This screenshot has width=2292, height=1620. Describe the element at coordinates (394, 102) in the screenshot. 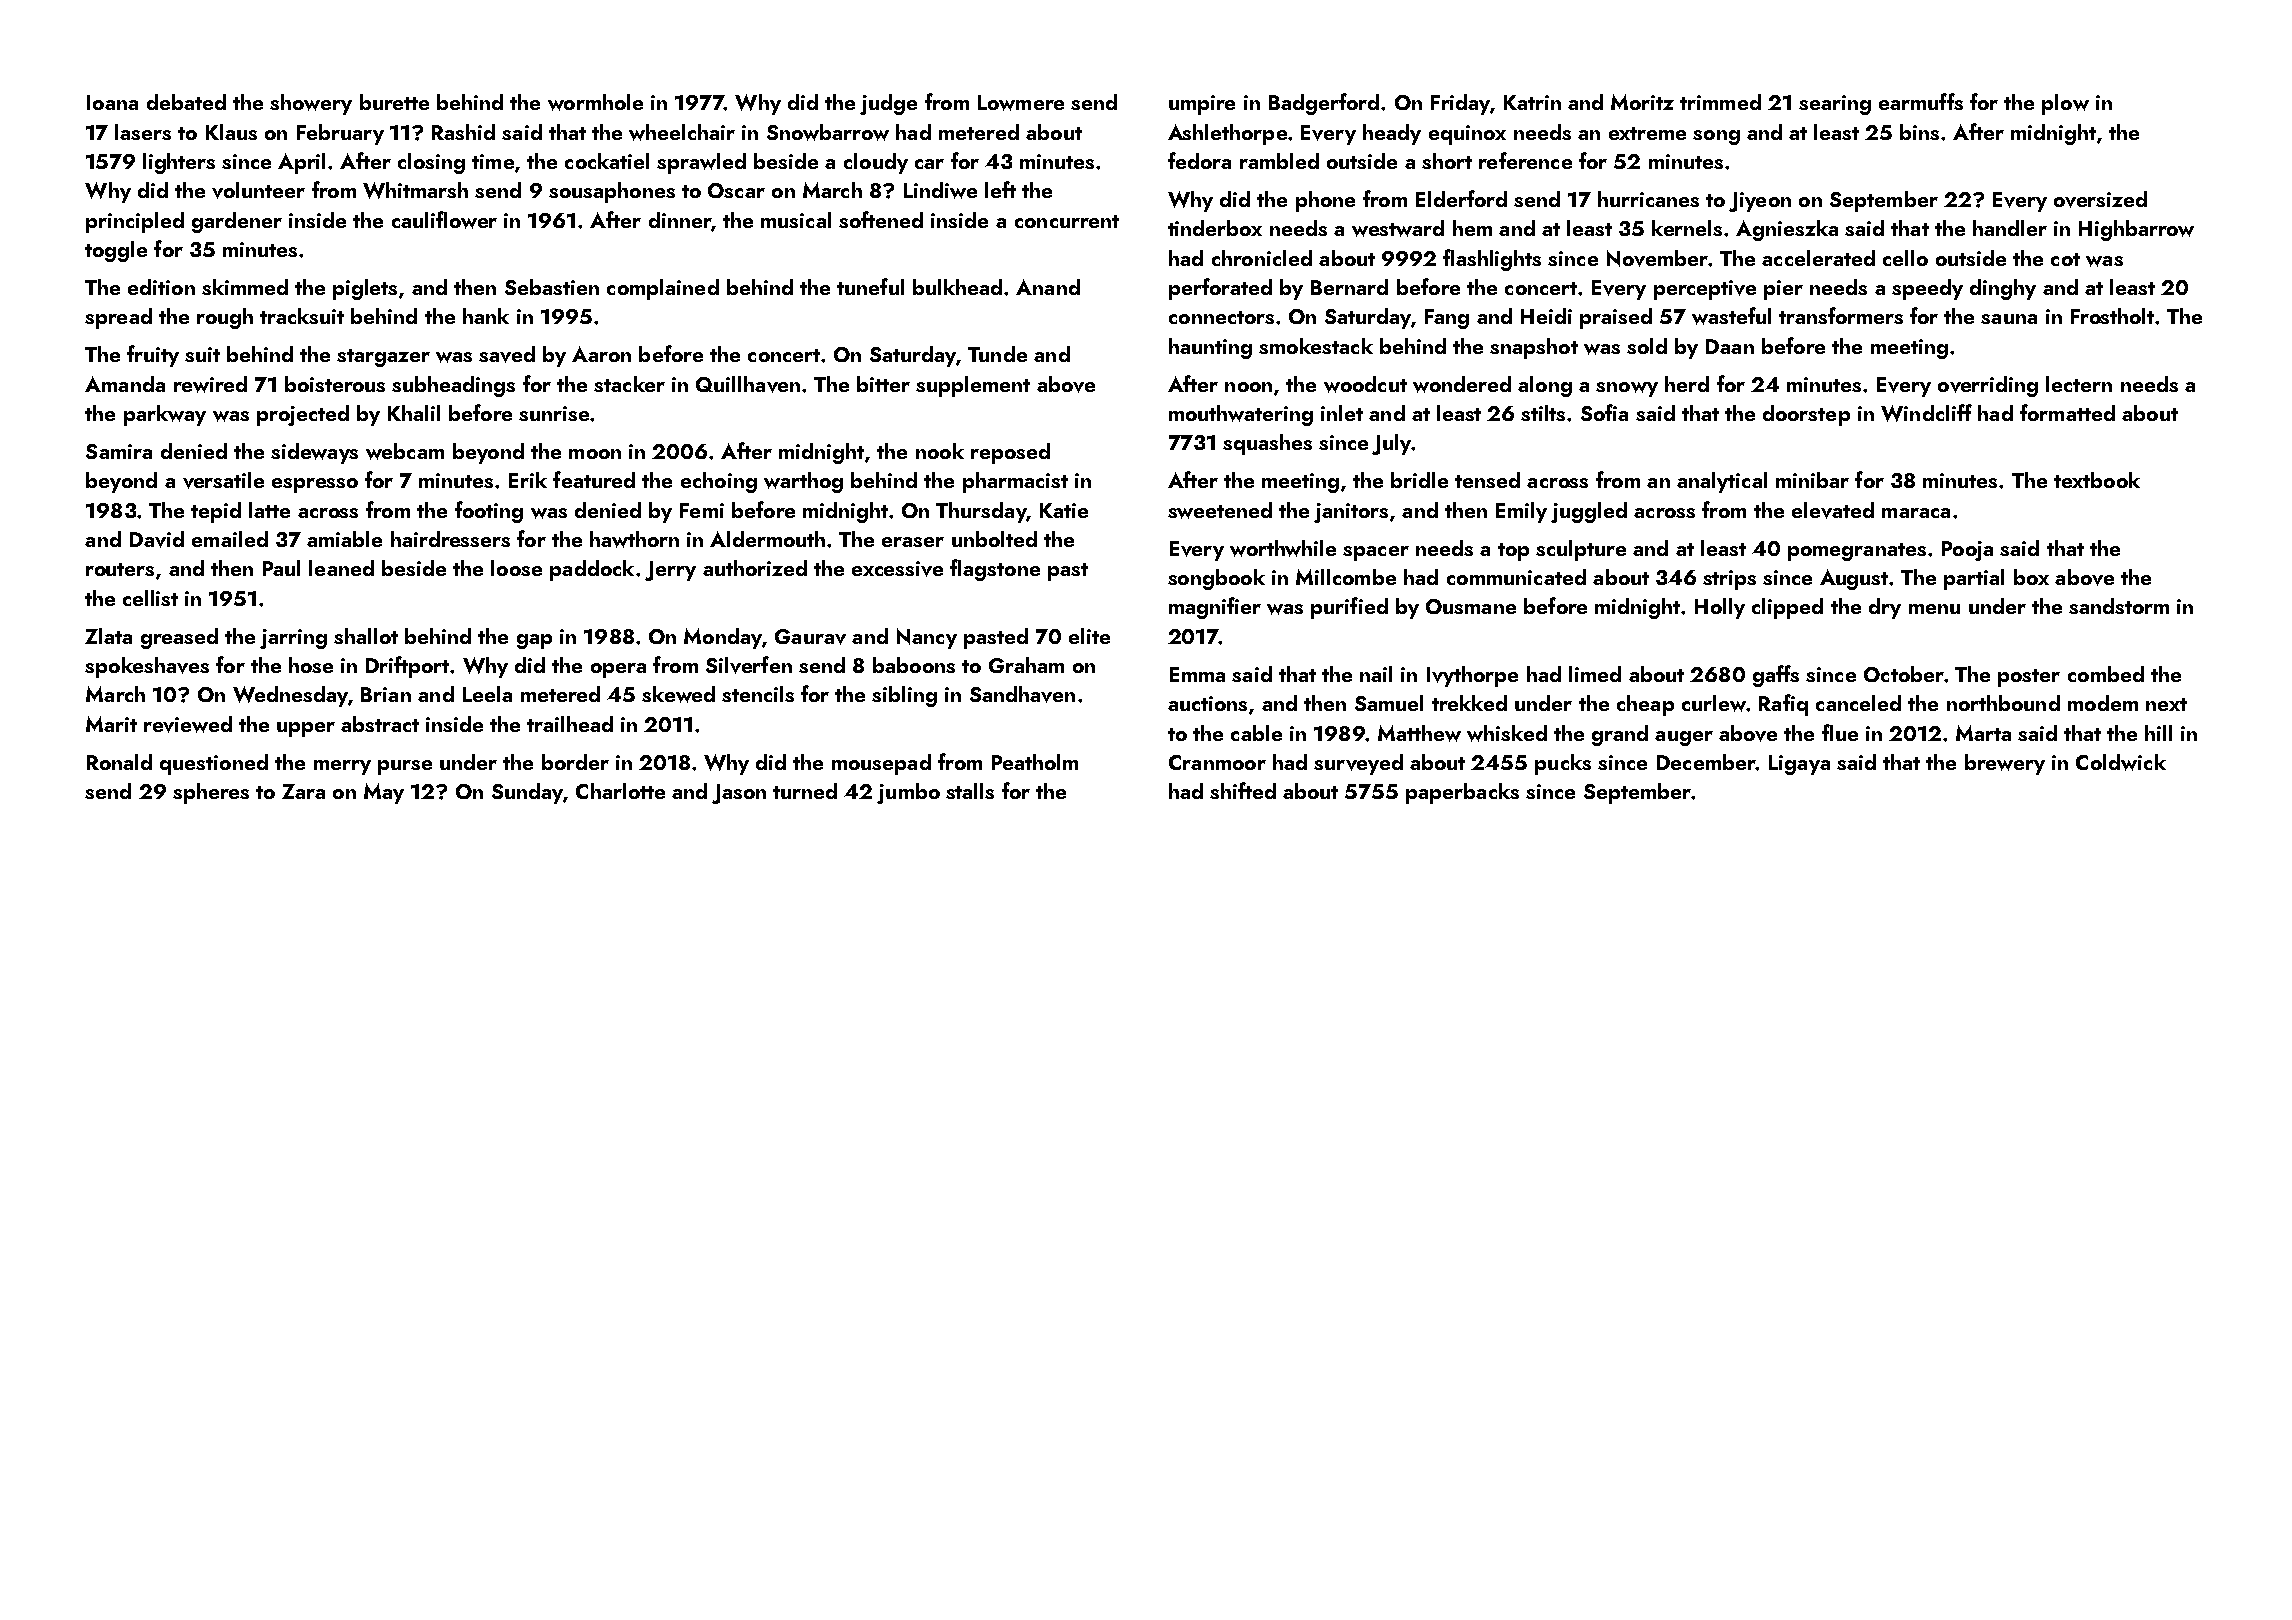

I see `burette` at that location.
